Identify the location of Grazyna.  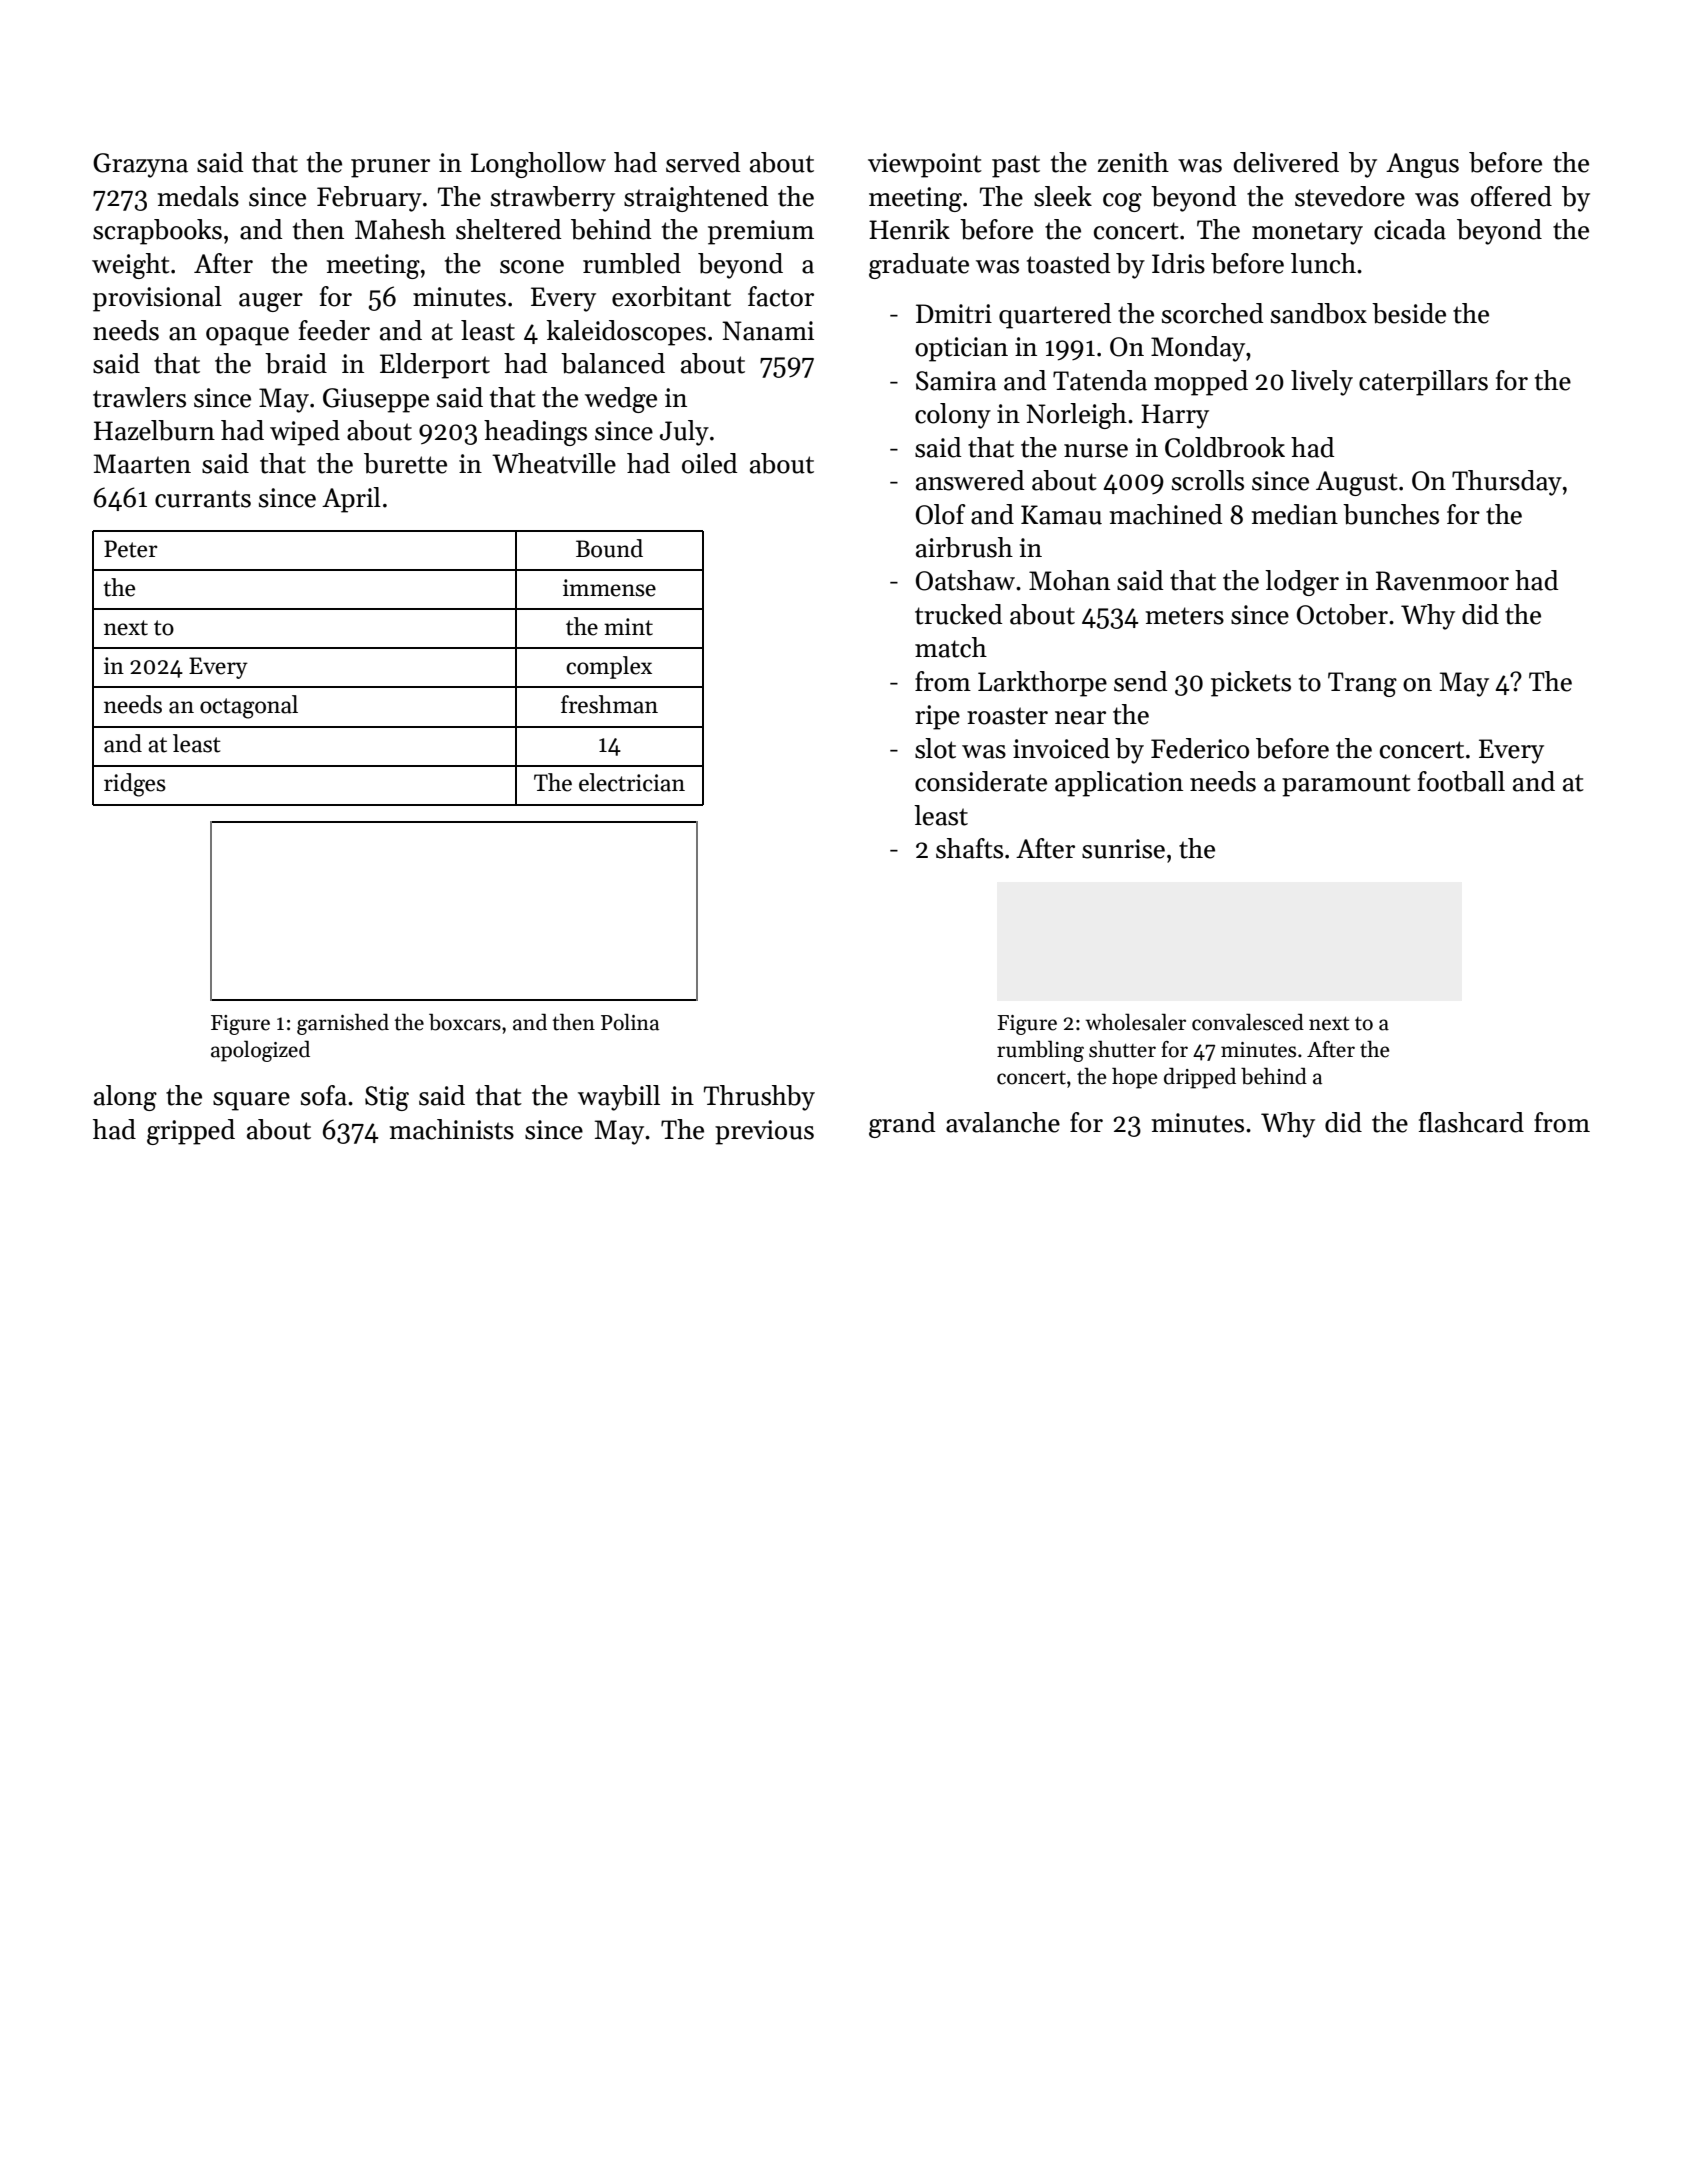
(140, 165).
